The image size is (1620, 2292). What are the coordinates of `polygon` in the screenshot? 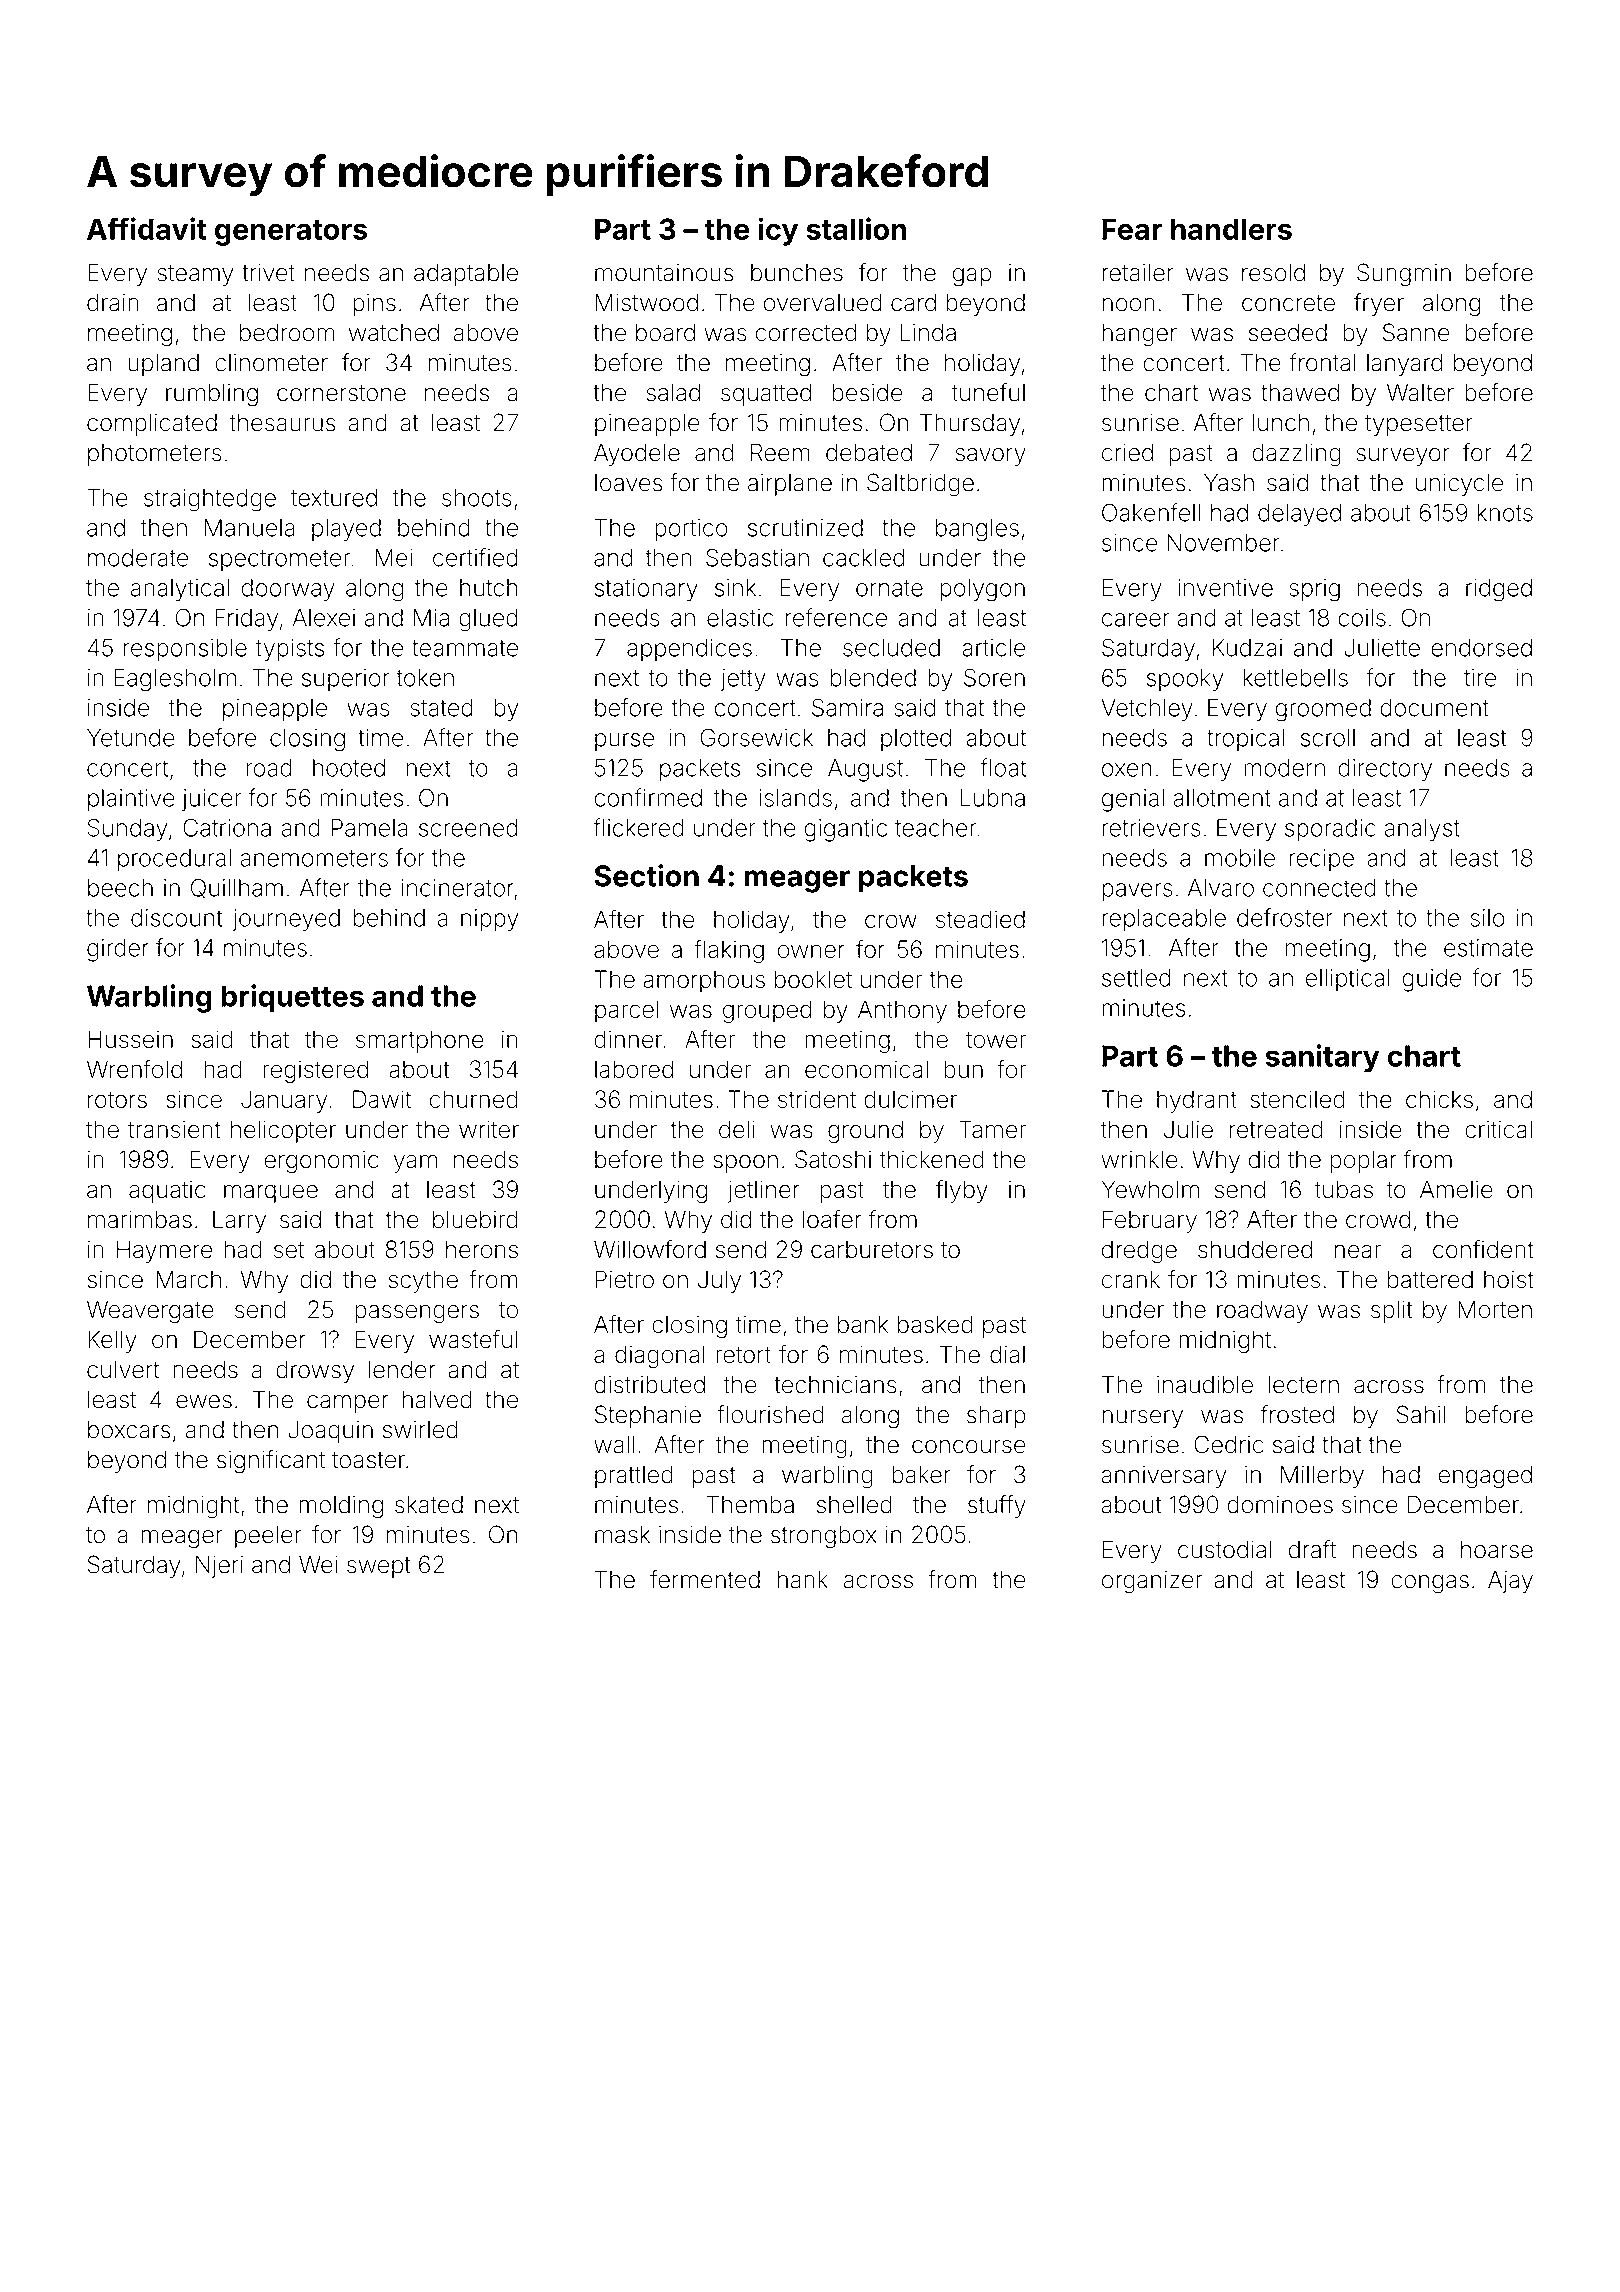 It's located at (982, 590).
